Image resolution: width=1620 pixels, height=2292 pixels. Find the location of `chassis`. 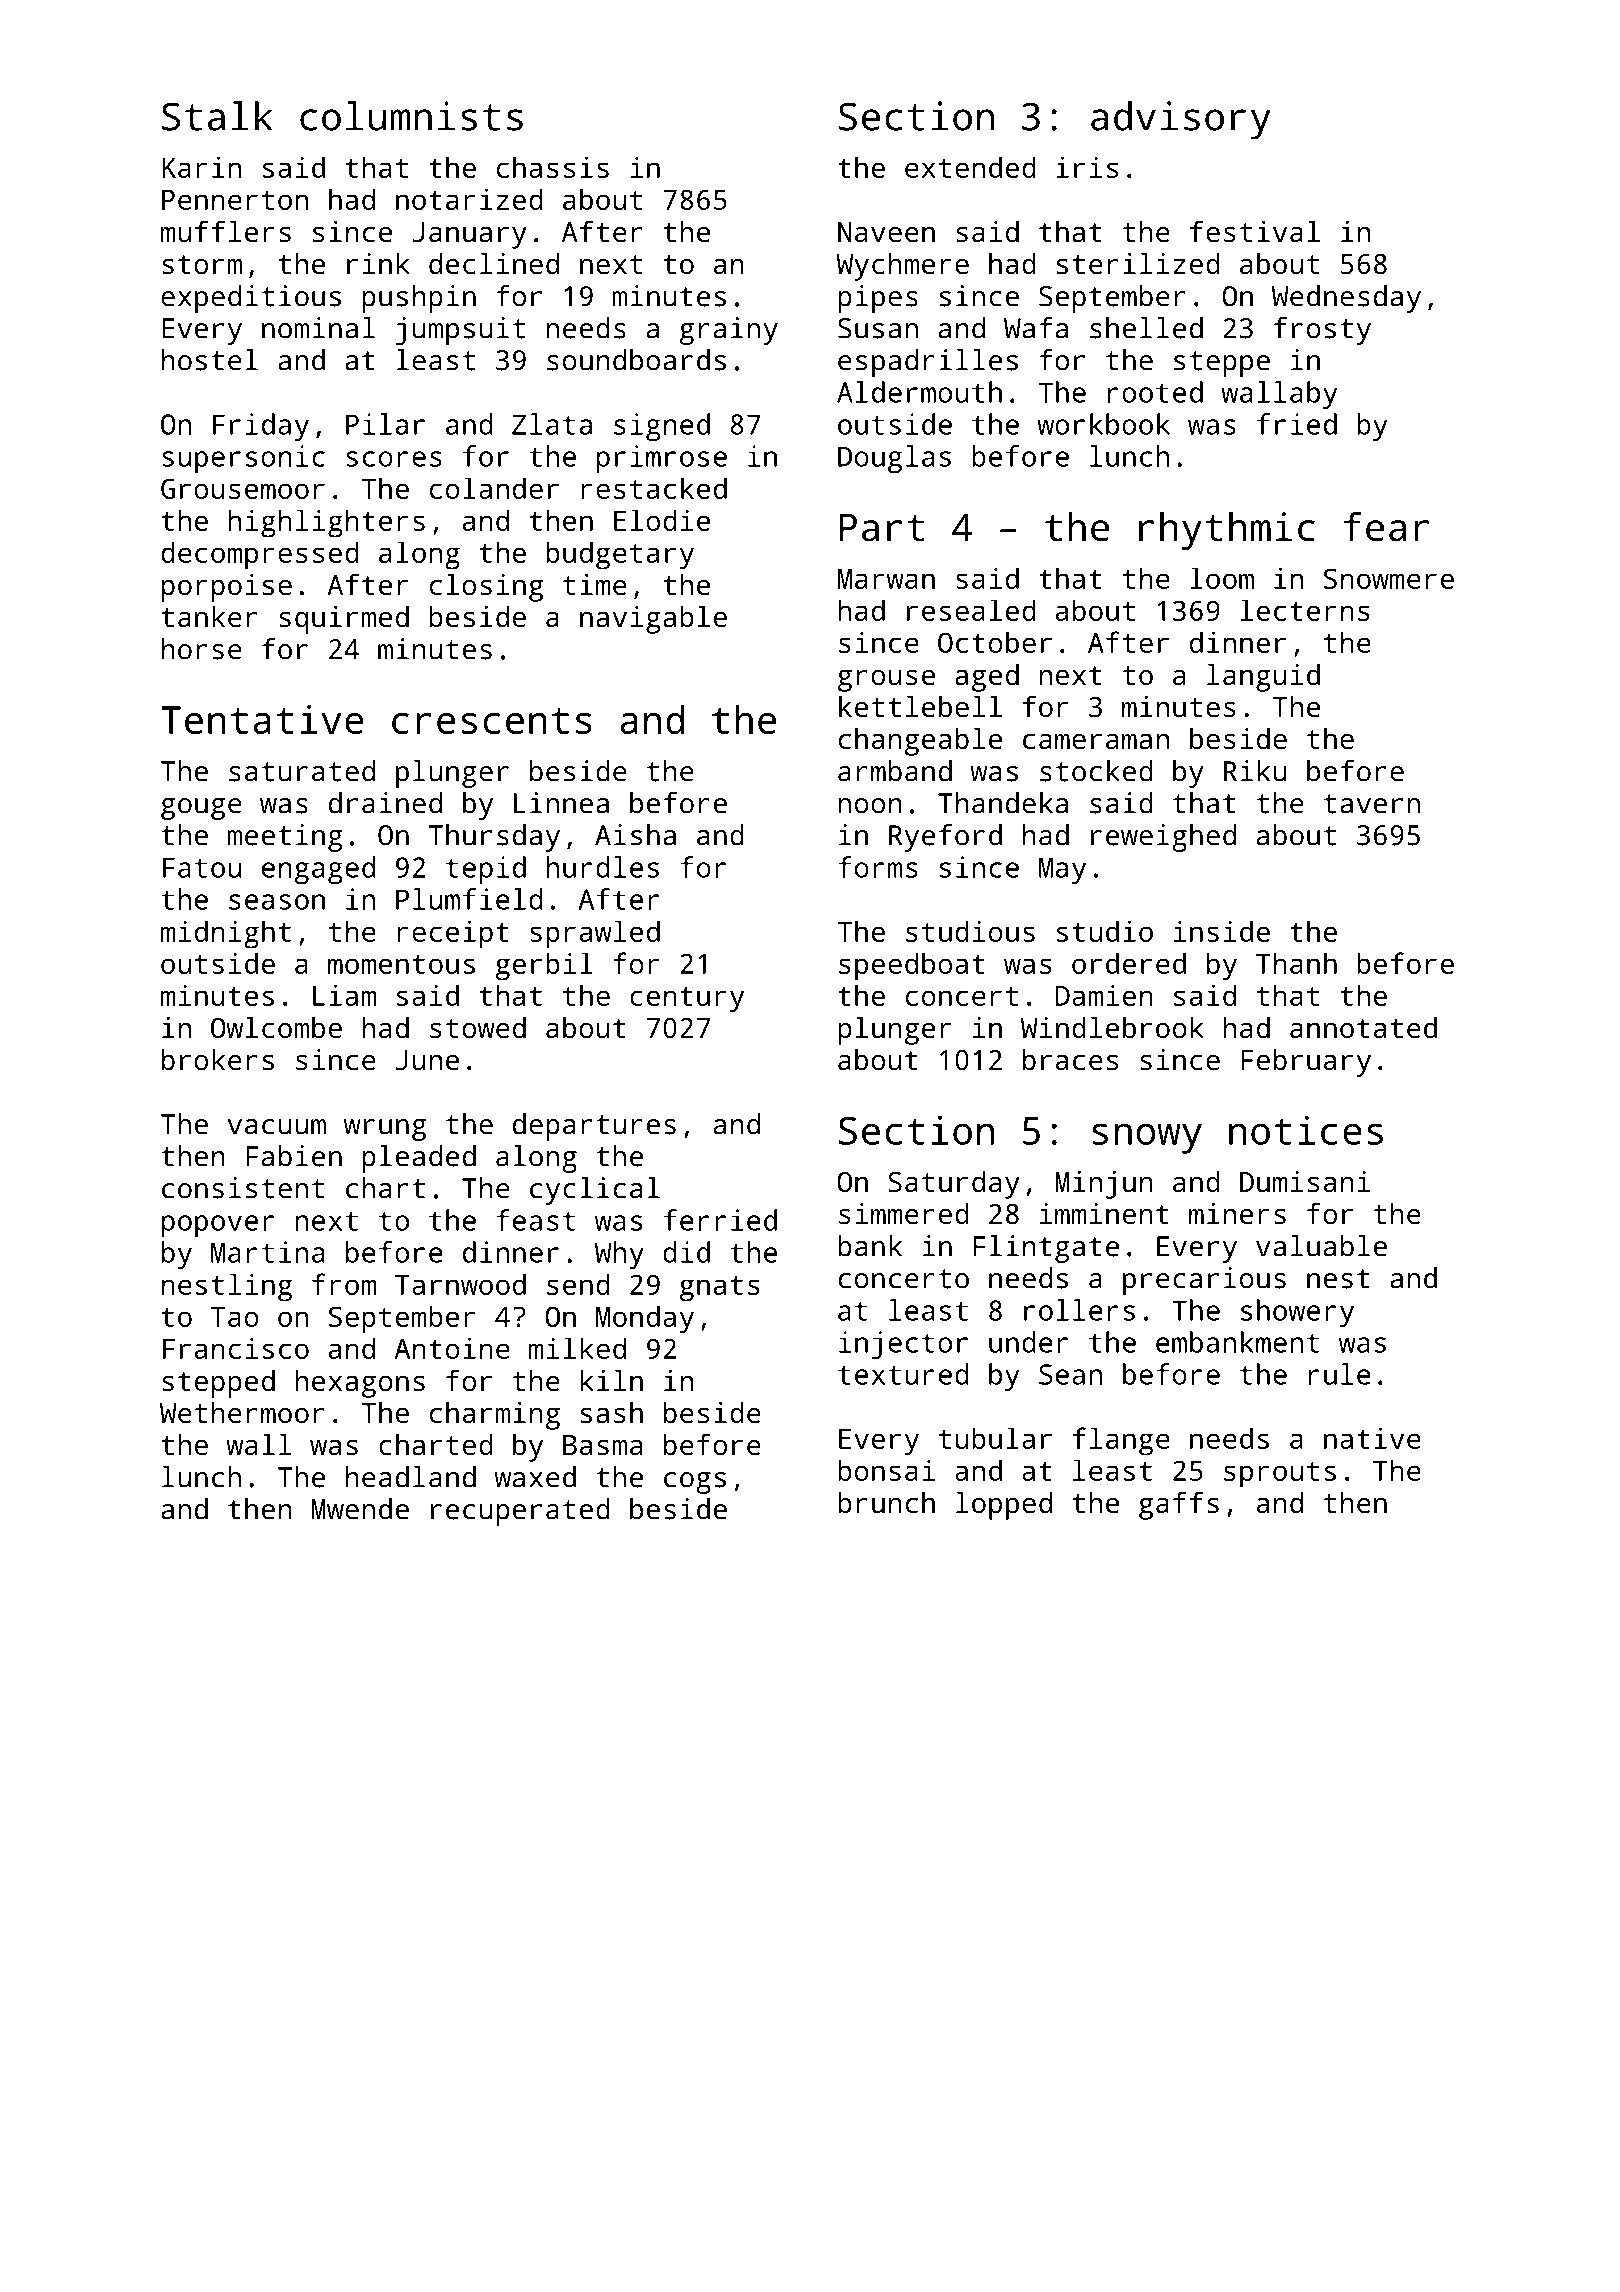

chassis is located at coordinates (553, 167).
